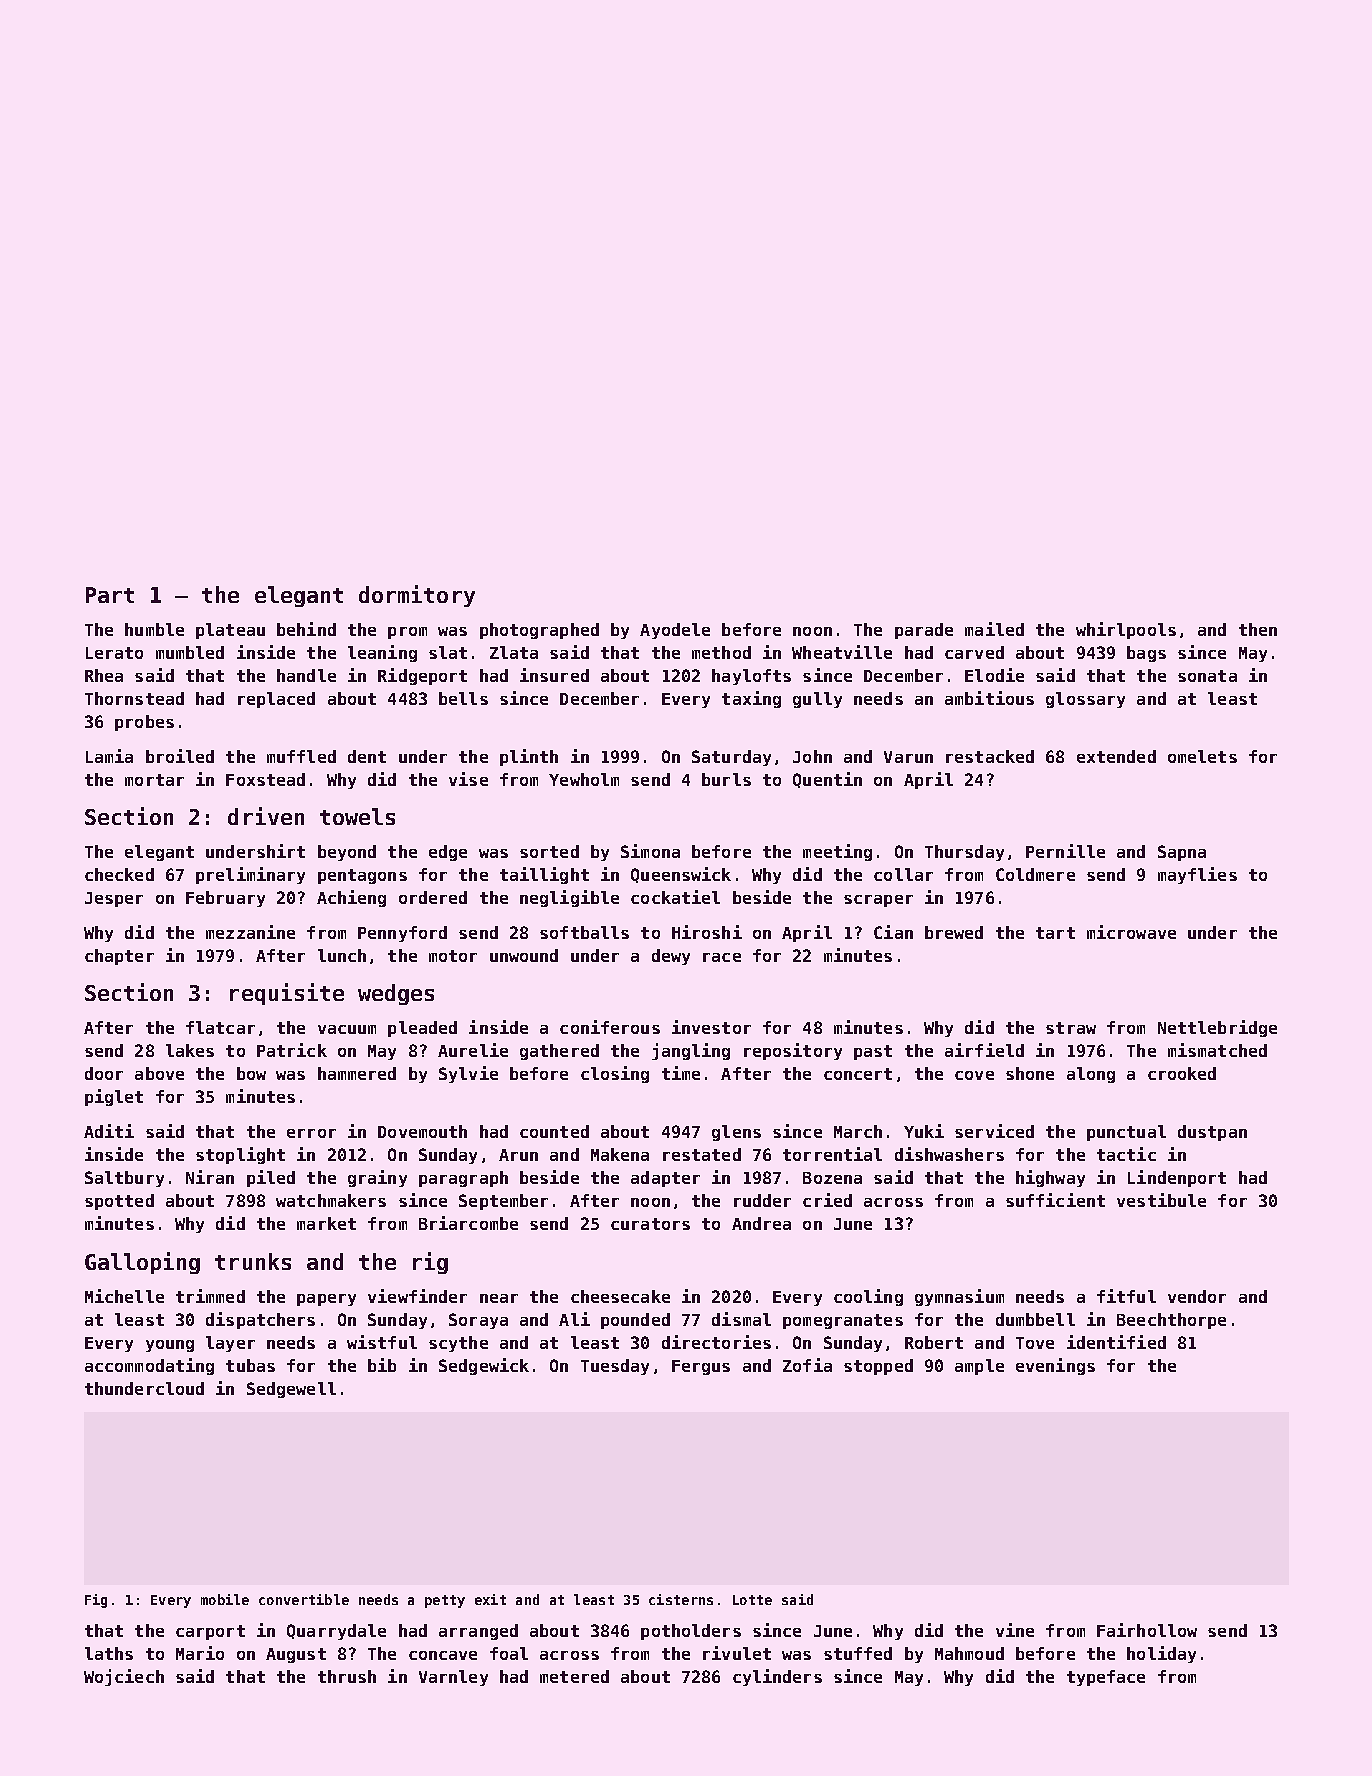 Image resolution: width=1372 pixels, height=1776 pixels. Describe the element at coordinates (1258, 629) in the screenshot. I see `then` at that location.
